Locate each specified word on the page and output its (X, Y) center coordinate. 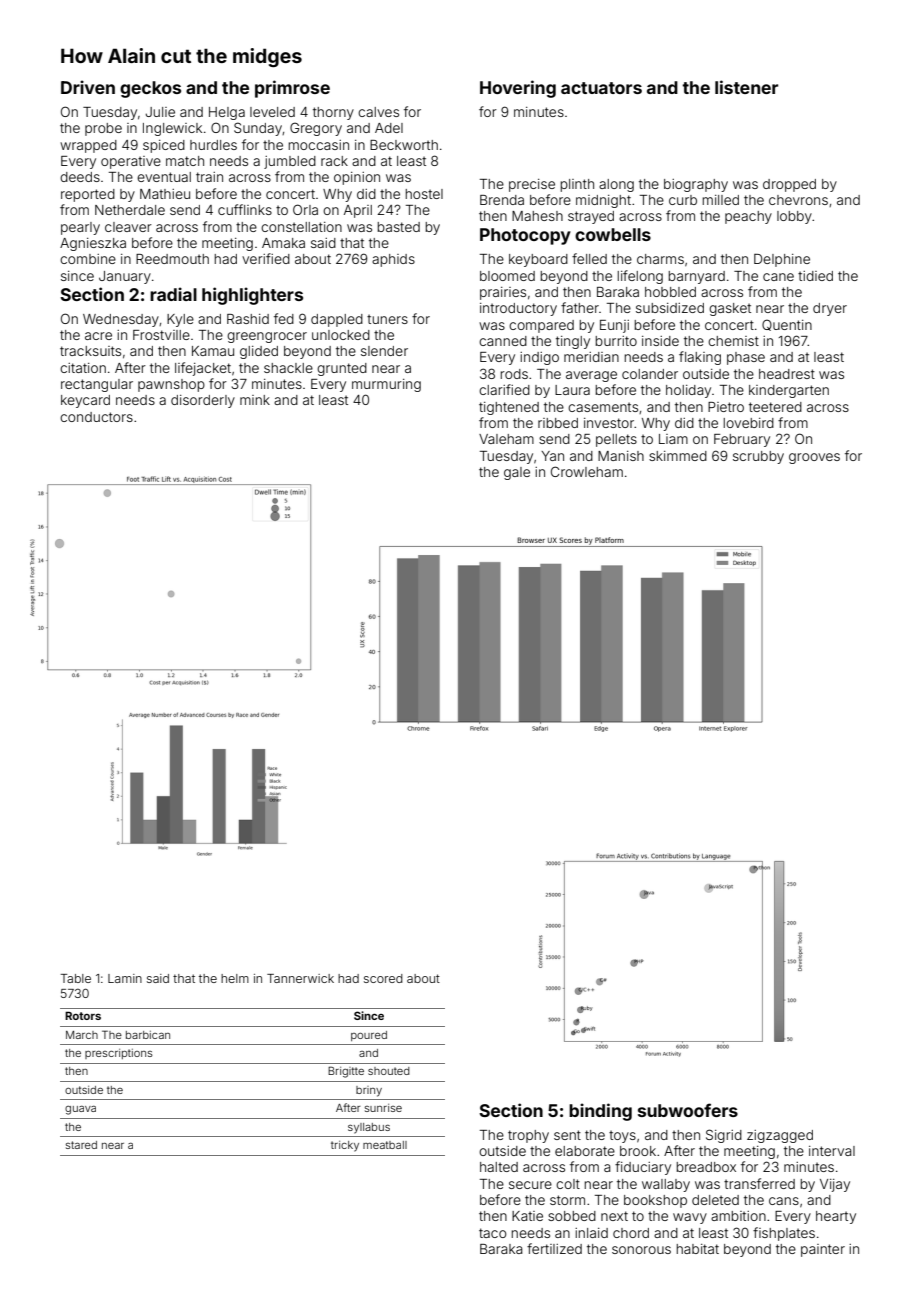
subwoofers (688, 1110)
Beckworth (404, 145)
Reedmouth (172, 259)
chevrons (798, 200)
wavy (690, 1218)
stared (81, 1145)
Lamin (125, 978)
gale (517, 473)
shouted (389, 1071)
